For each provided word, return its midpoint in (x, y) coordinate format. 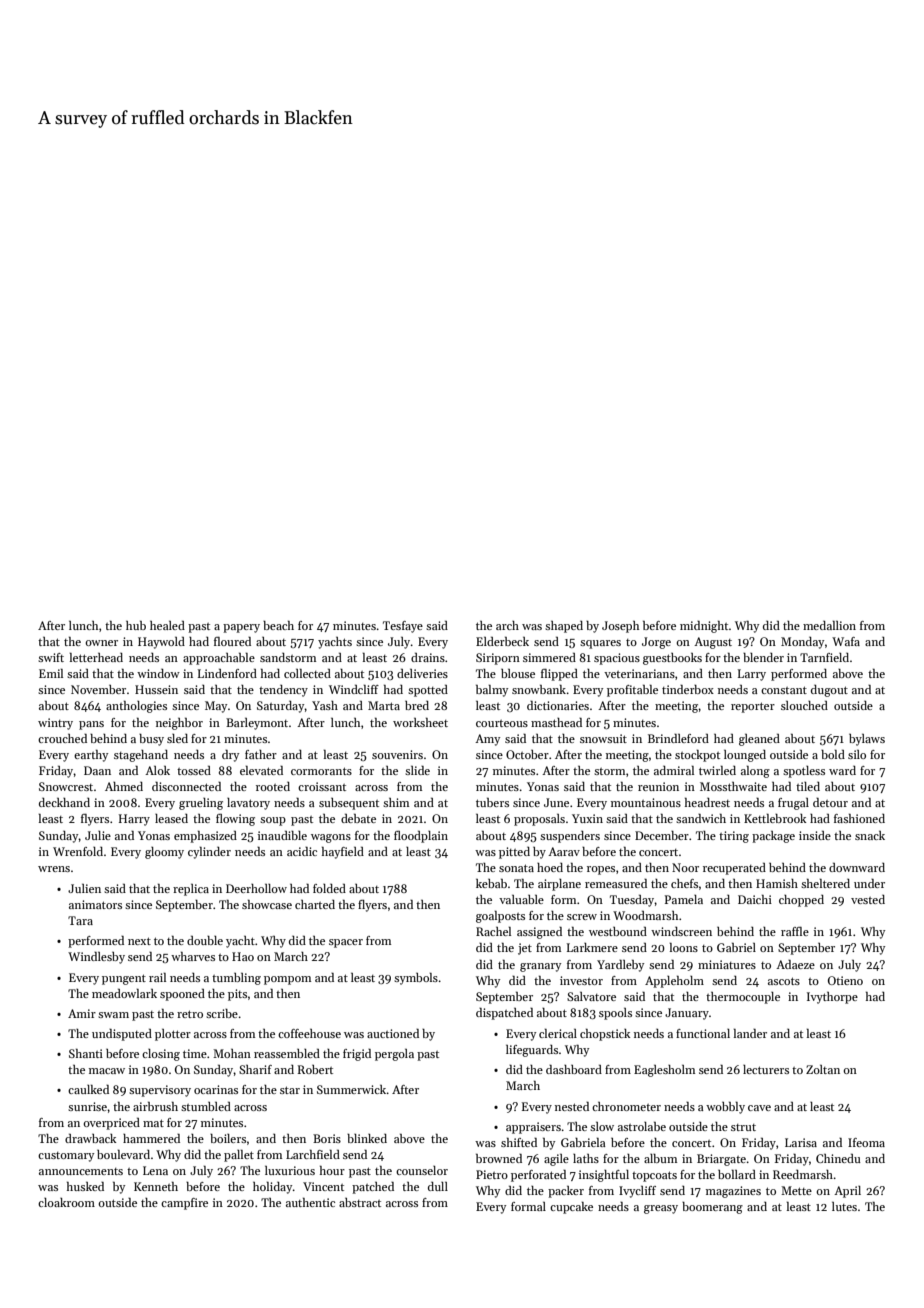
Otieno (845, 980)
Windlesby (96, 958)
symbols (416, 979)
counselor (422, 1170)
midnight (704, 627)
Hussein (156, 689)
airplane (559, 885)
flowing (235, 820)
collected (307, 673)
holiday (272, 1188)
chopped (801, 901)
